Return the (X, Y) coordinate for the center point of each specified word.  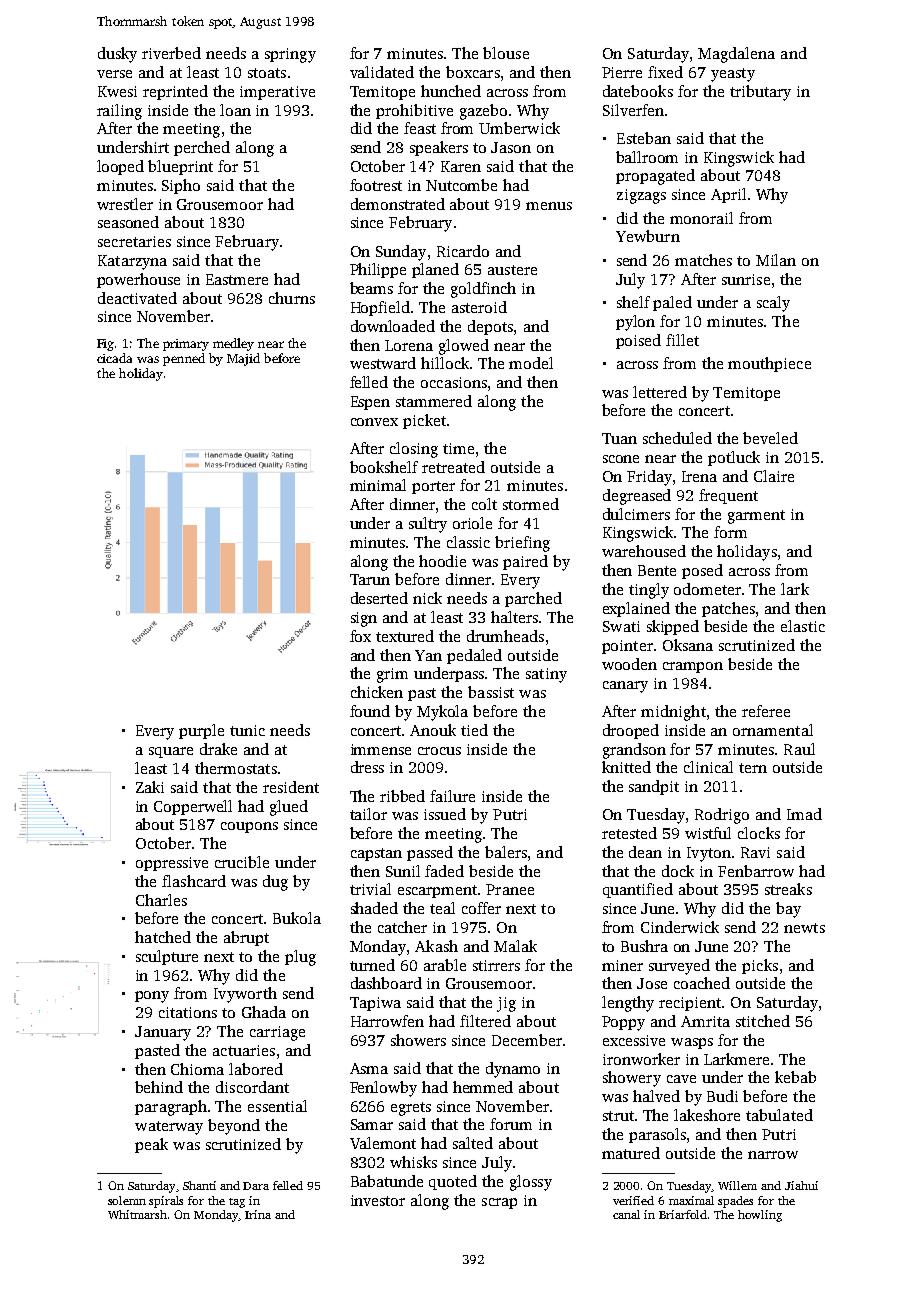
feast (420, 128)
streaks (788, 889)
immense (381, 749)
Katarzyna (132, 262)
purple (201, 731)
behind (159, 1087)
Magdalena (736, 55)
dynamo (513, 1070)
